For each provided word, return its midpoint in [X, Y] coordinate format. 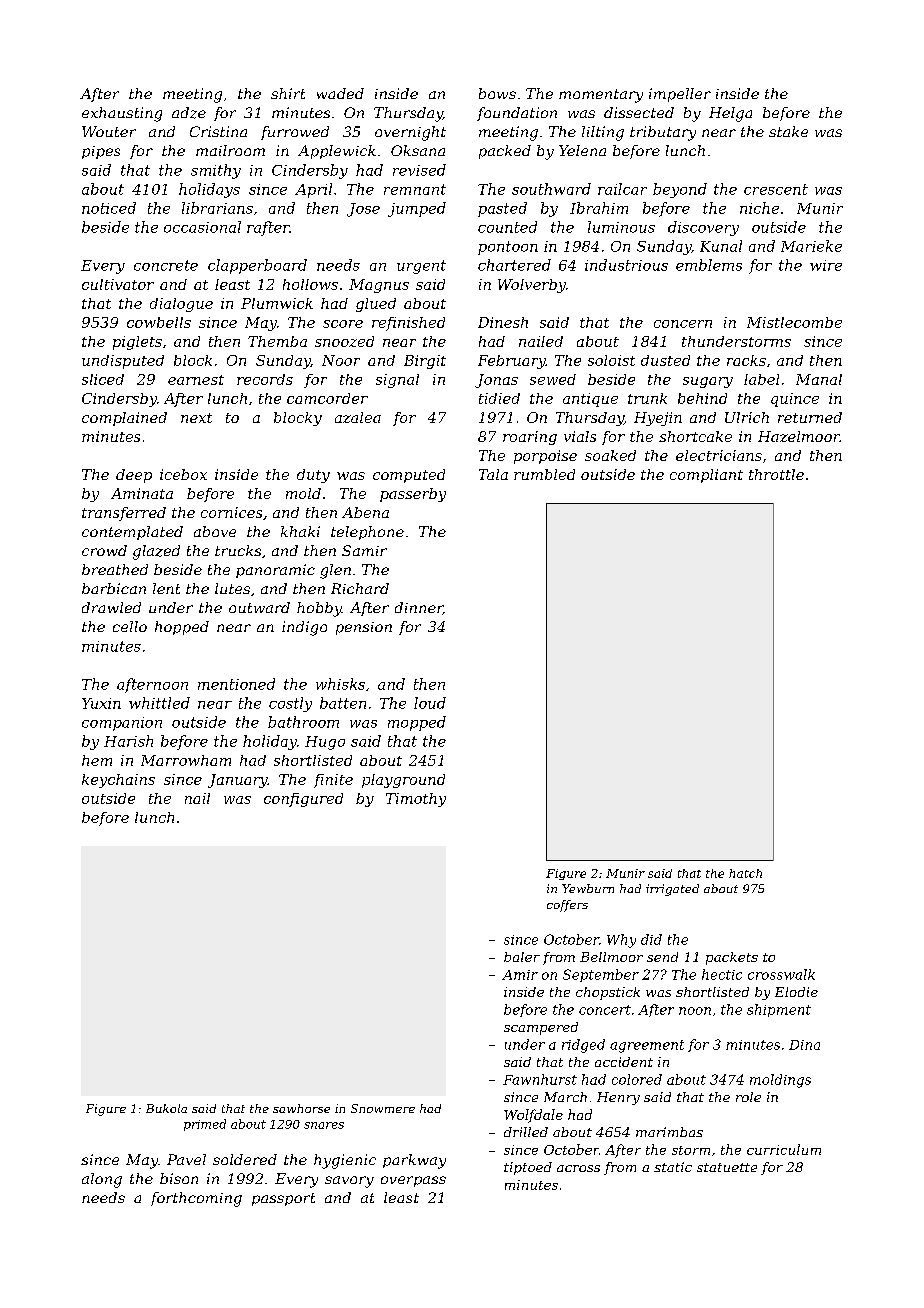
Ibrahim [599, 208]
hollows [310, 284]
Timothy [416, 800]
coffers [567, 906]
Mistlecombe [794, 322]
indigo [304, 628]
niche [759, 208]
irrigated [672, 890]
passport [283, 1199]
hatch [745, 873]
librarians [217, 208]
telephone [367, 533]
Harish [128, 741]
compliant [706, 476]
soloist [611, 360]
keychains [118, 781]
